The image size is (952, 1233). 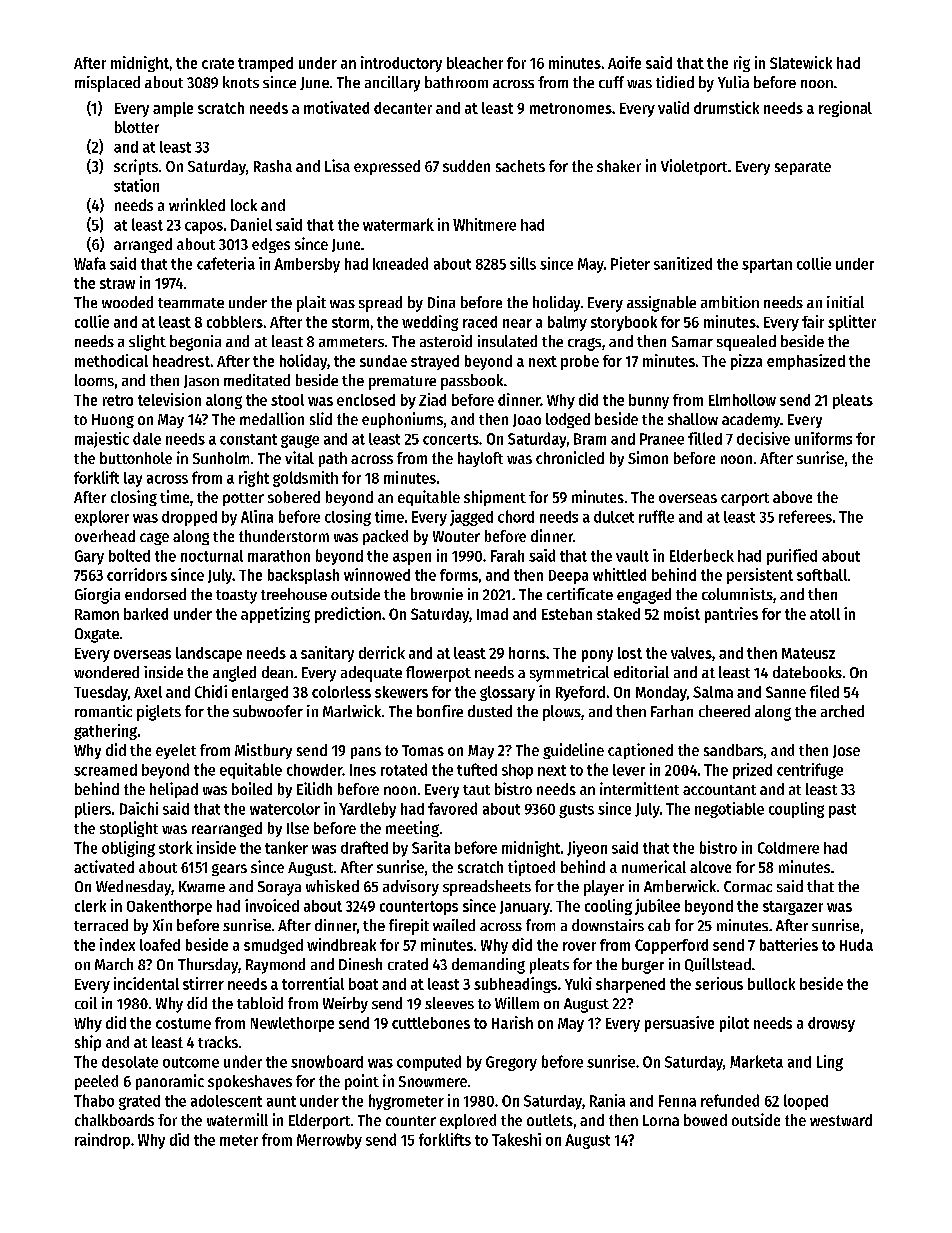 I want to click on misplaced, so click(x=107, y=84).
